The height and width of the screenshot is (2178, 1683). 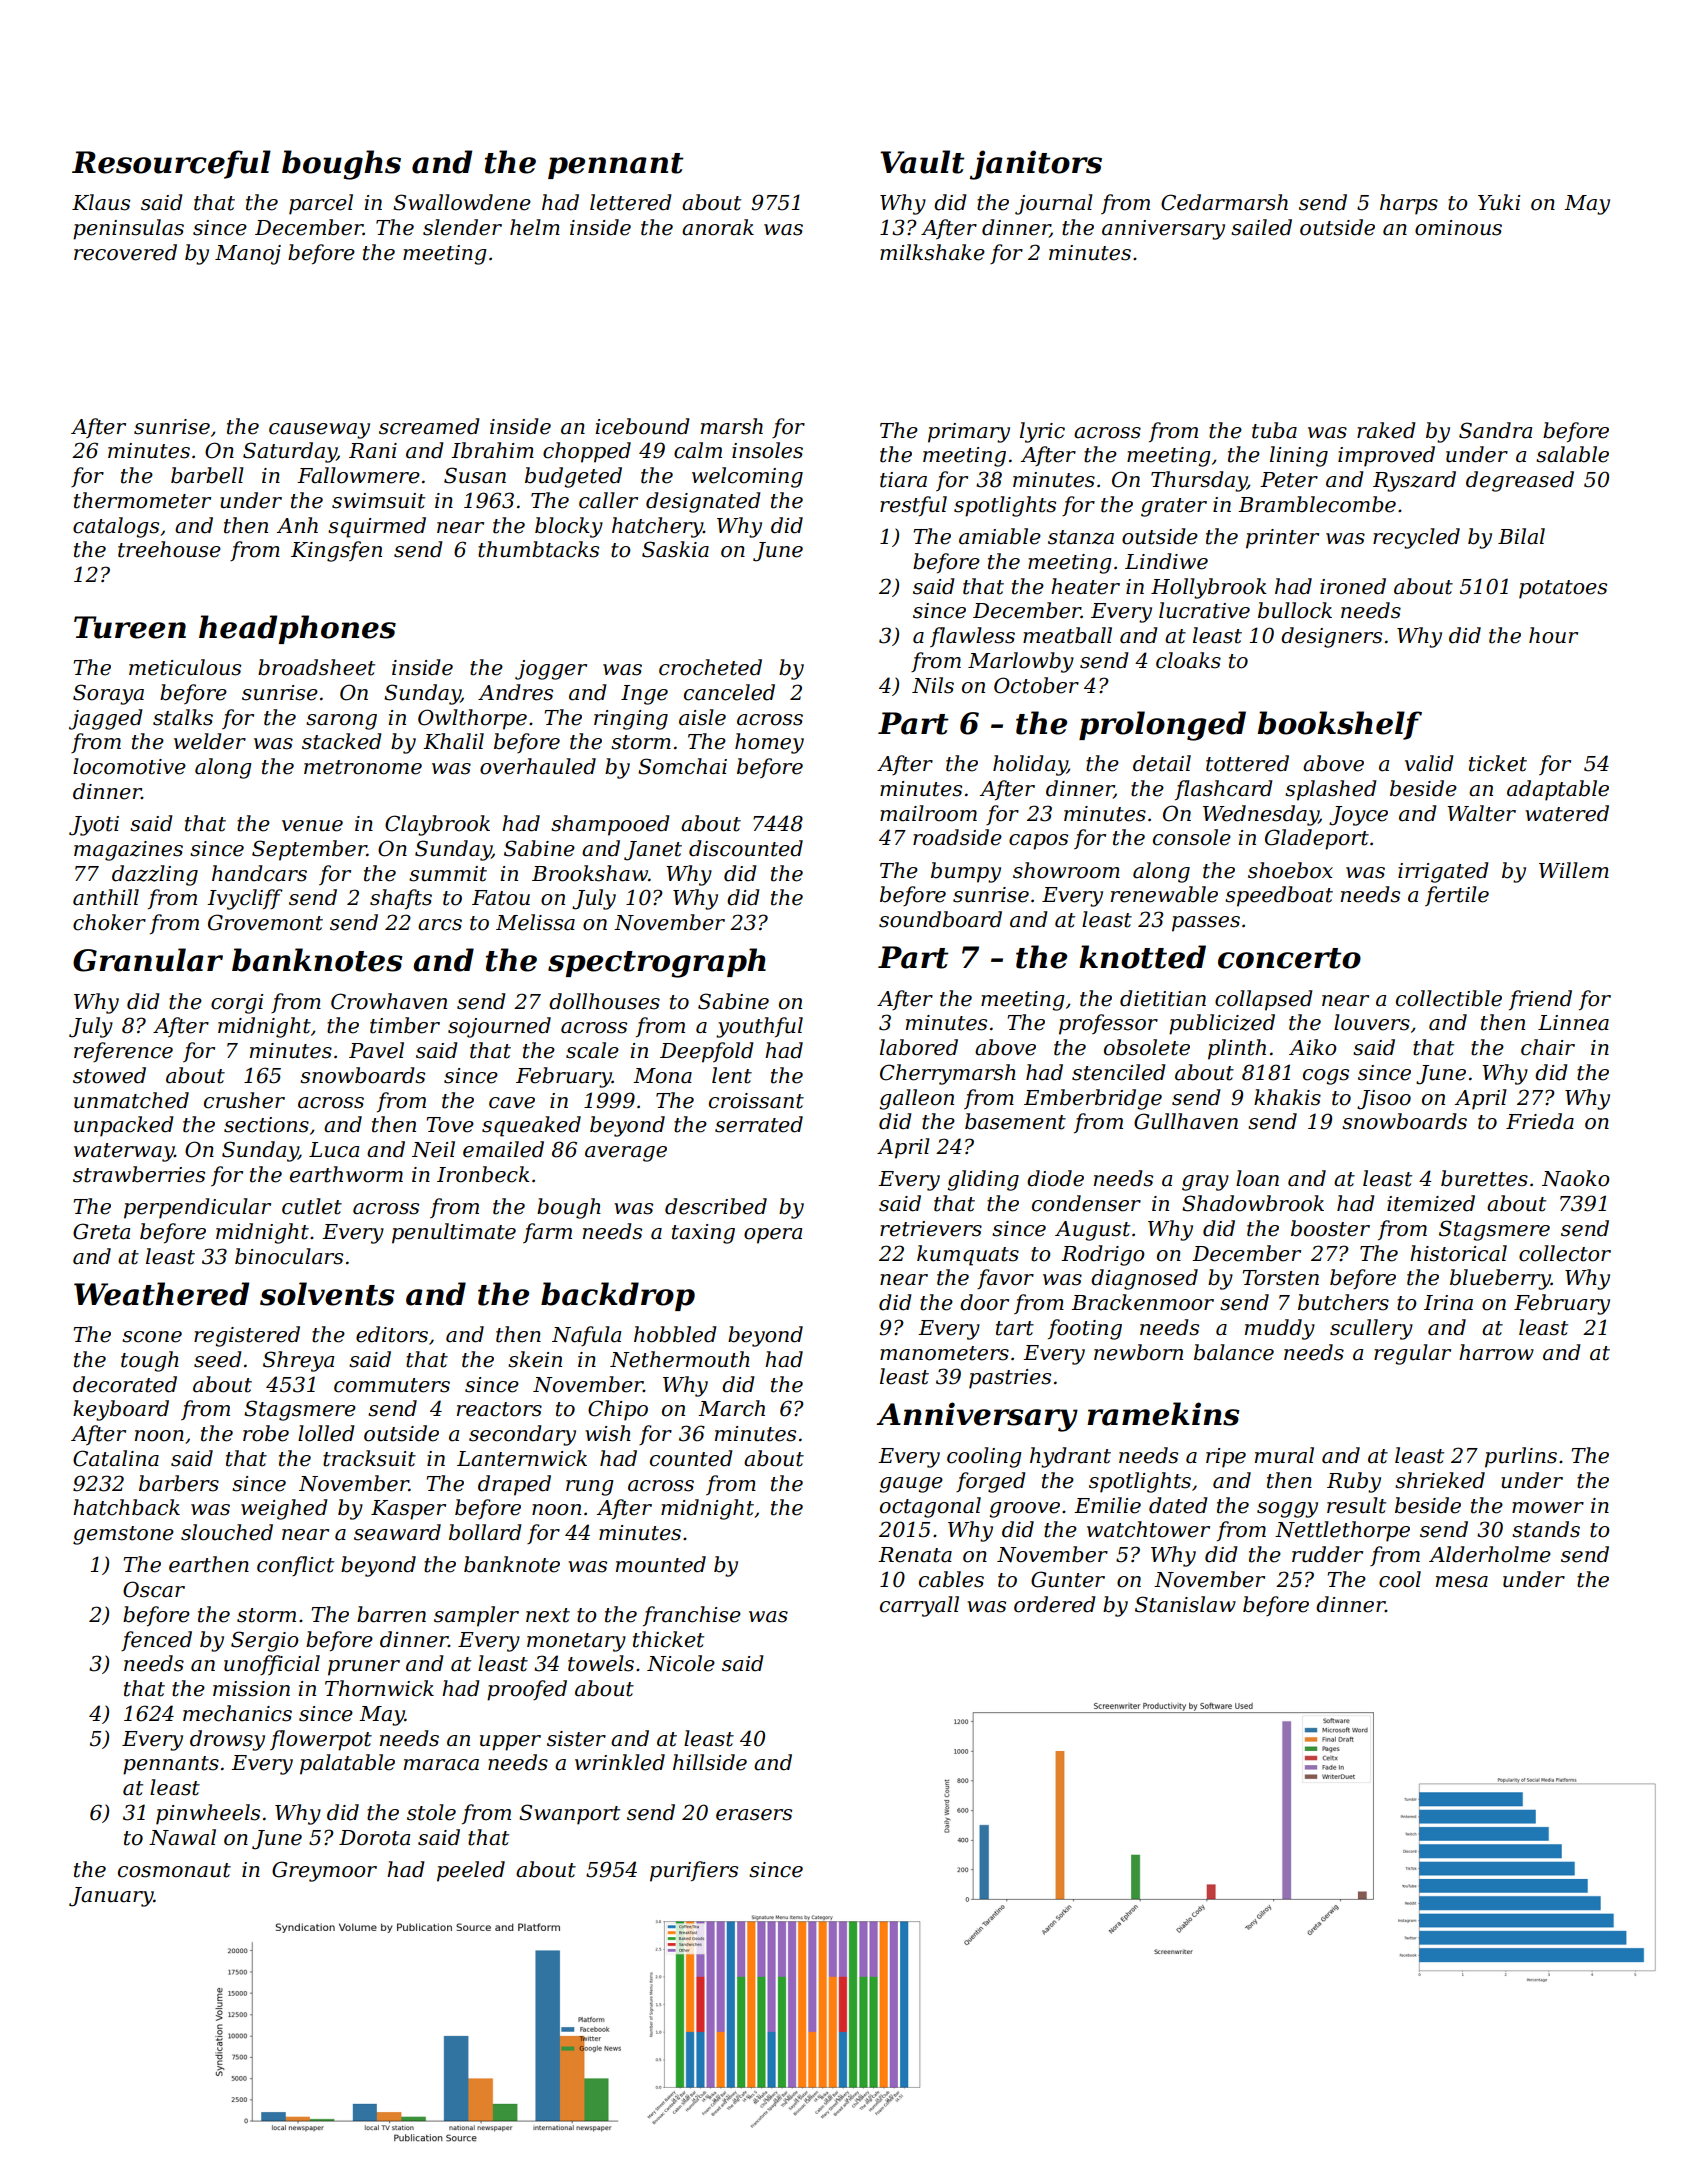 What do you see at coordinates (1036, 165) in the screenshot?
I see `janitors` at bounding box center [1036, 165].
